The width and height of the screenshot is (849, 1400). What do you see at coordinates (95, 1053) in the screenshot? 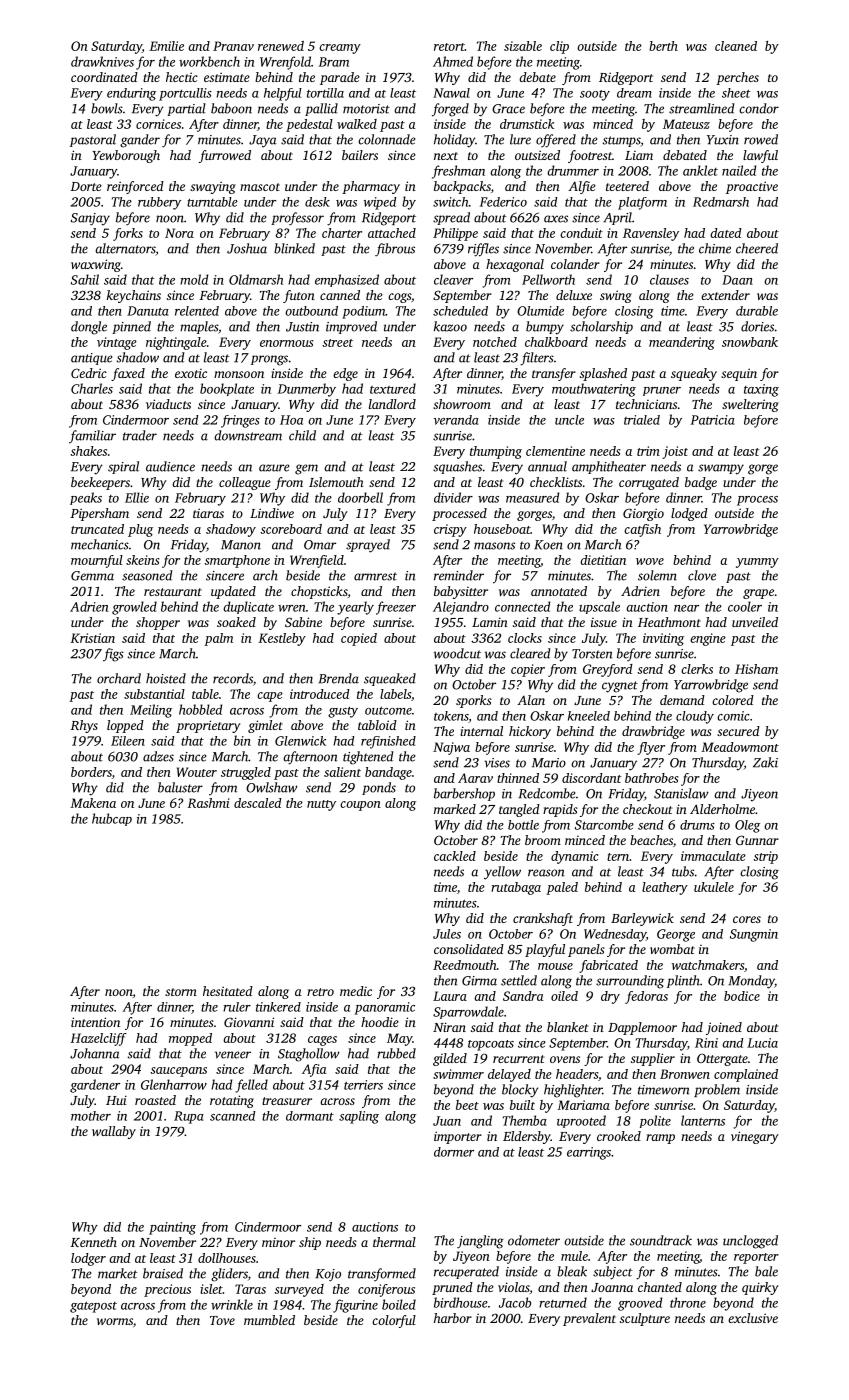
I see `Johanna` at bounding box center [95, 1053].
